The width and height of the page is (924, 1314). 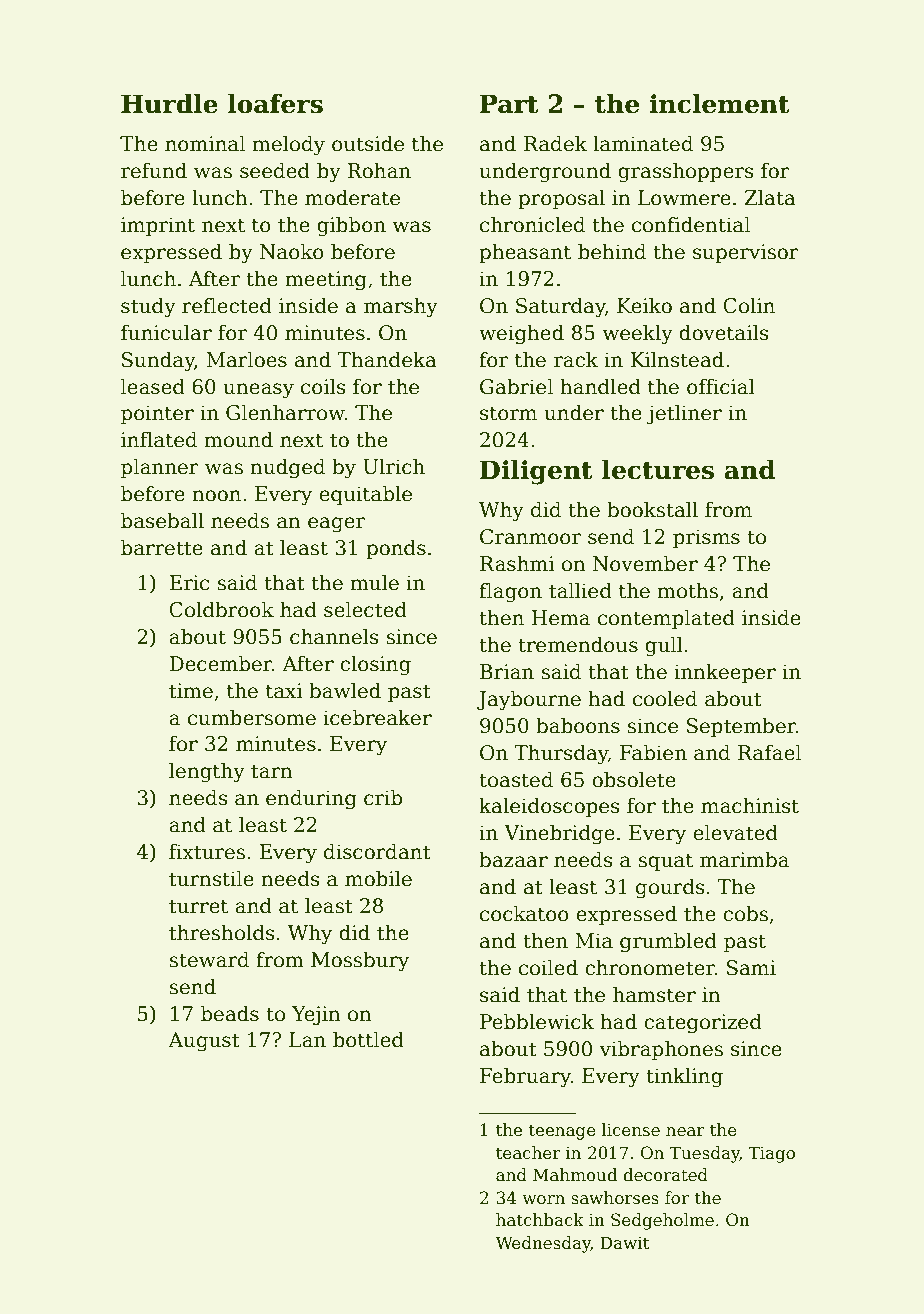 I want to click on refund, so click(x=154, y=170).
